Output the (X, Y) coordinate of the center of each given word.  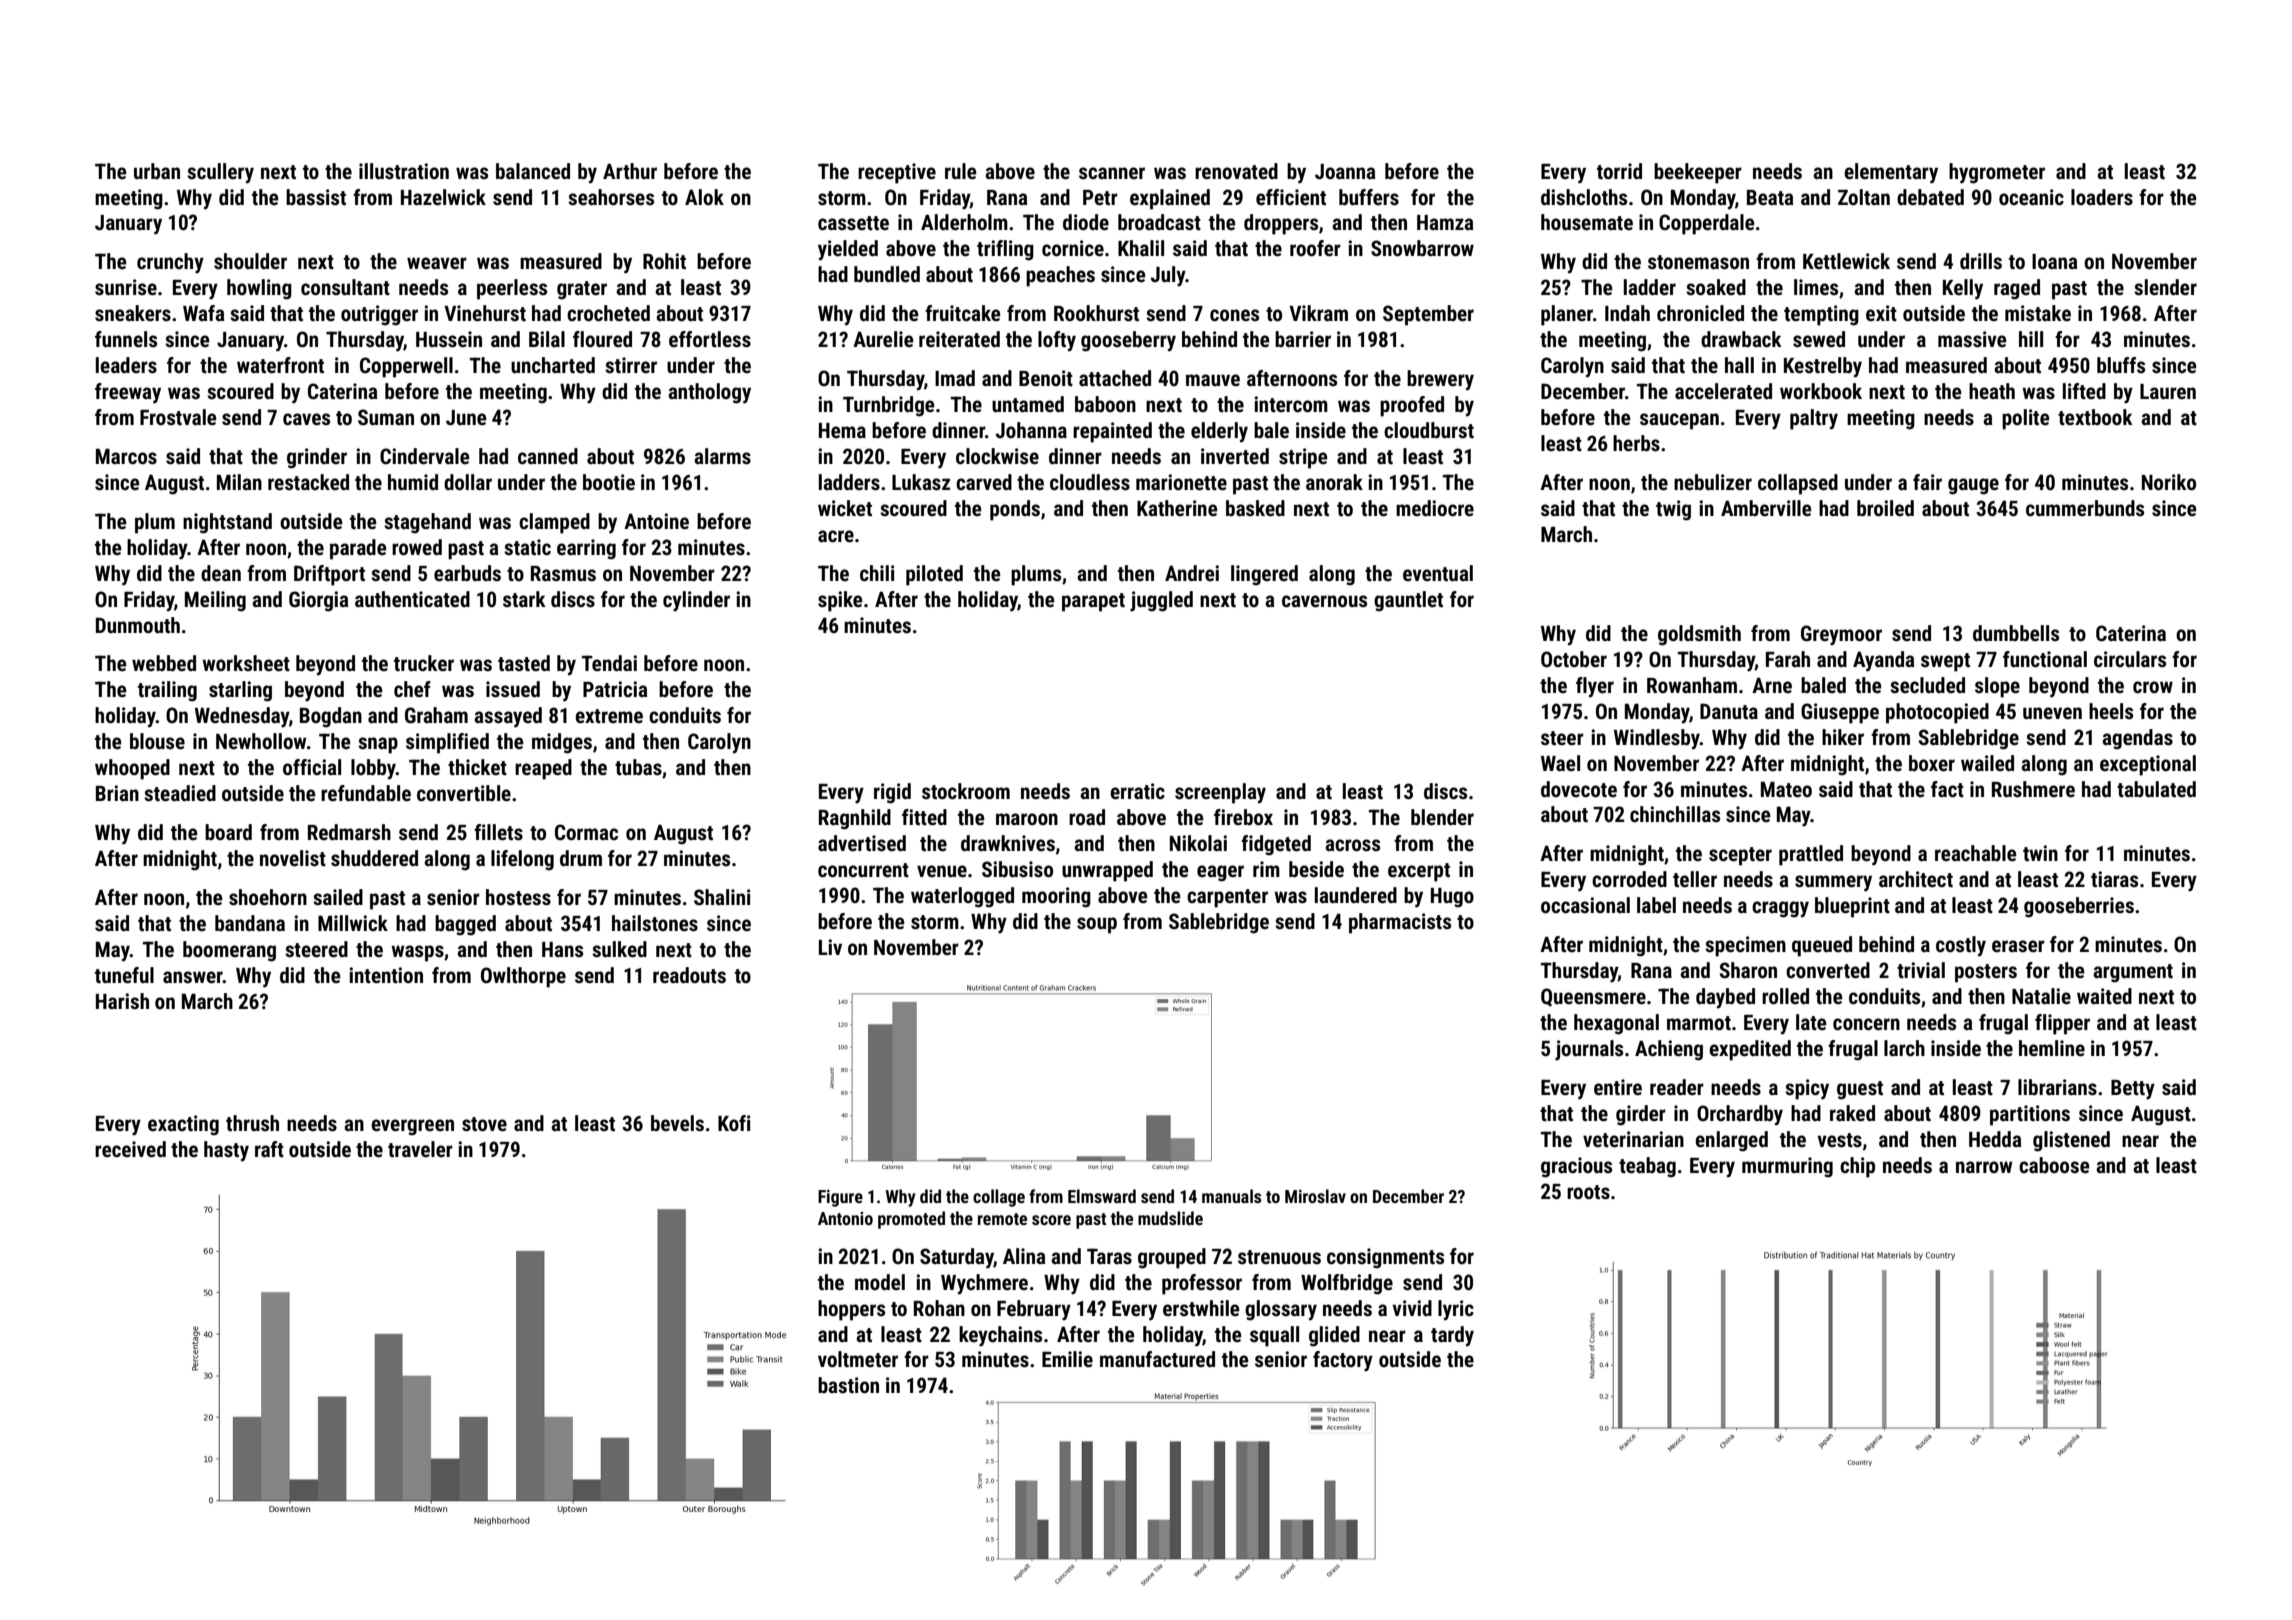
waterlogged (962, 897)
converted (1828, 970)
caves (306, 419)
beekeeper (1698, 173)
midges (562, 743)
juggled (1161, 601)
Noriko (2169, 482)
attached (1115, 378)
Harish (122, 1001)
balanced (533, 171)
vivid (1412, 1308)
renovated (1236, 171)
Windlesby (1657, 739)
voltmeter (858, 1359)
